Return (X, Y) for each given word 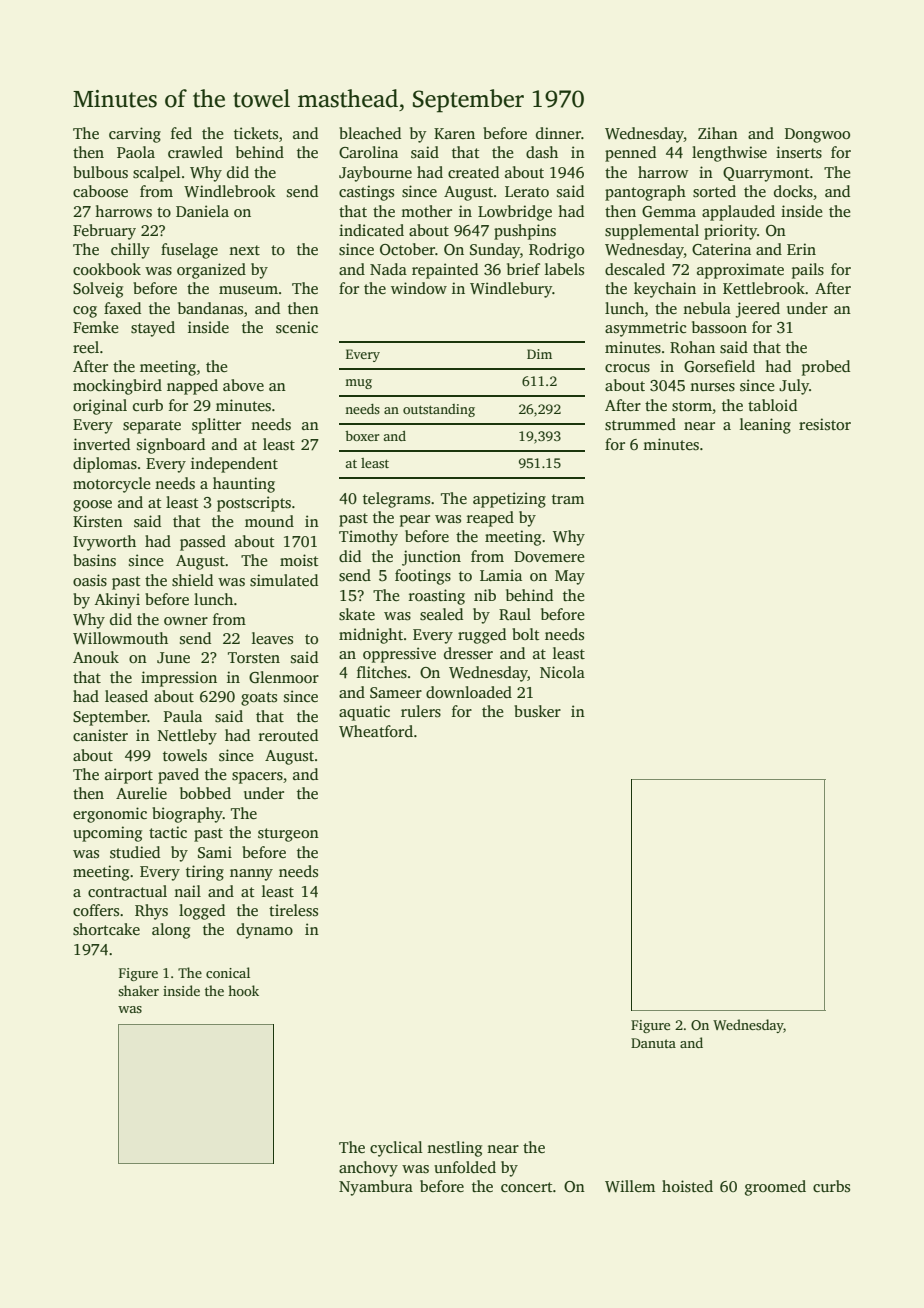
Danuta (653, 1043)
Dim (539, 354)
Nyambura (376, 1188)
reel (86, 347)
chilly (130, 251)
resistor (825, 424)
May (570, 577)
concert (527, 1187)
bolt (526, 634)
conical (228, 972)
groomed (775, 1188)
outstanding (439, 410)
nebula (707, 308)
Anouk (96, 657)
